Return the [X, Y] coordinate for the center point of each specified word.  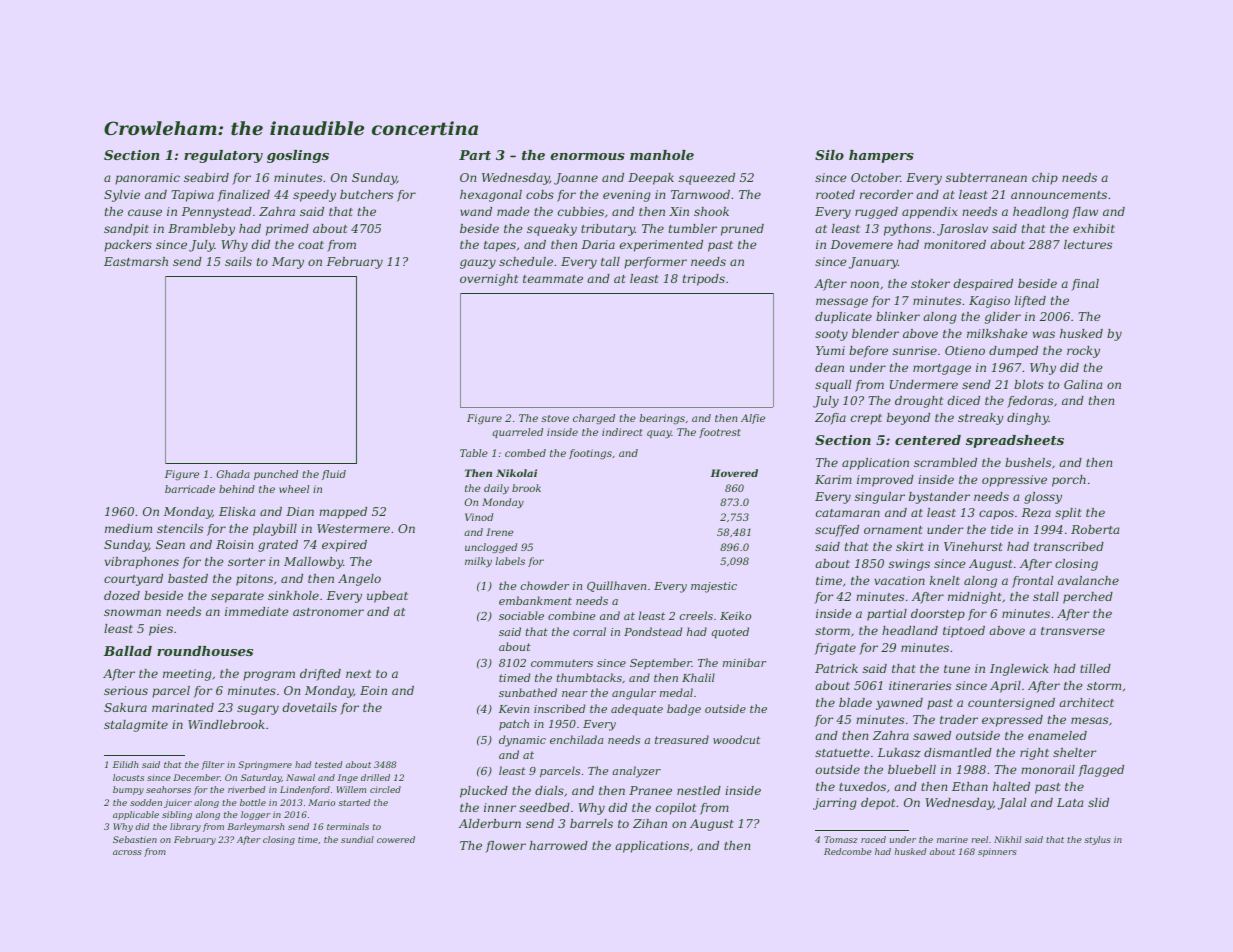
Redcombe [848, 851]
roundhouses [205, 651]
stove [555, 418]
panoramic [147, 179]
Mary [288, 263]
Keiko [735, 615]
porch [1069, 481]
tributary [608, 230]
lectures [1088, 244]
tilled [1095, 668]
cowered [396, 839]
